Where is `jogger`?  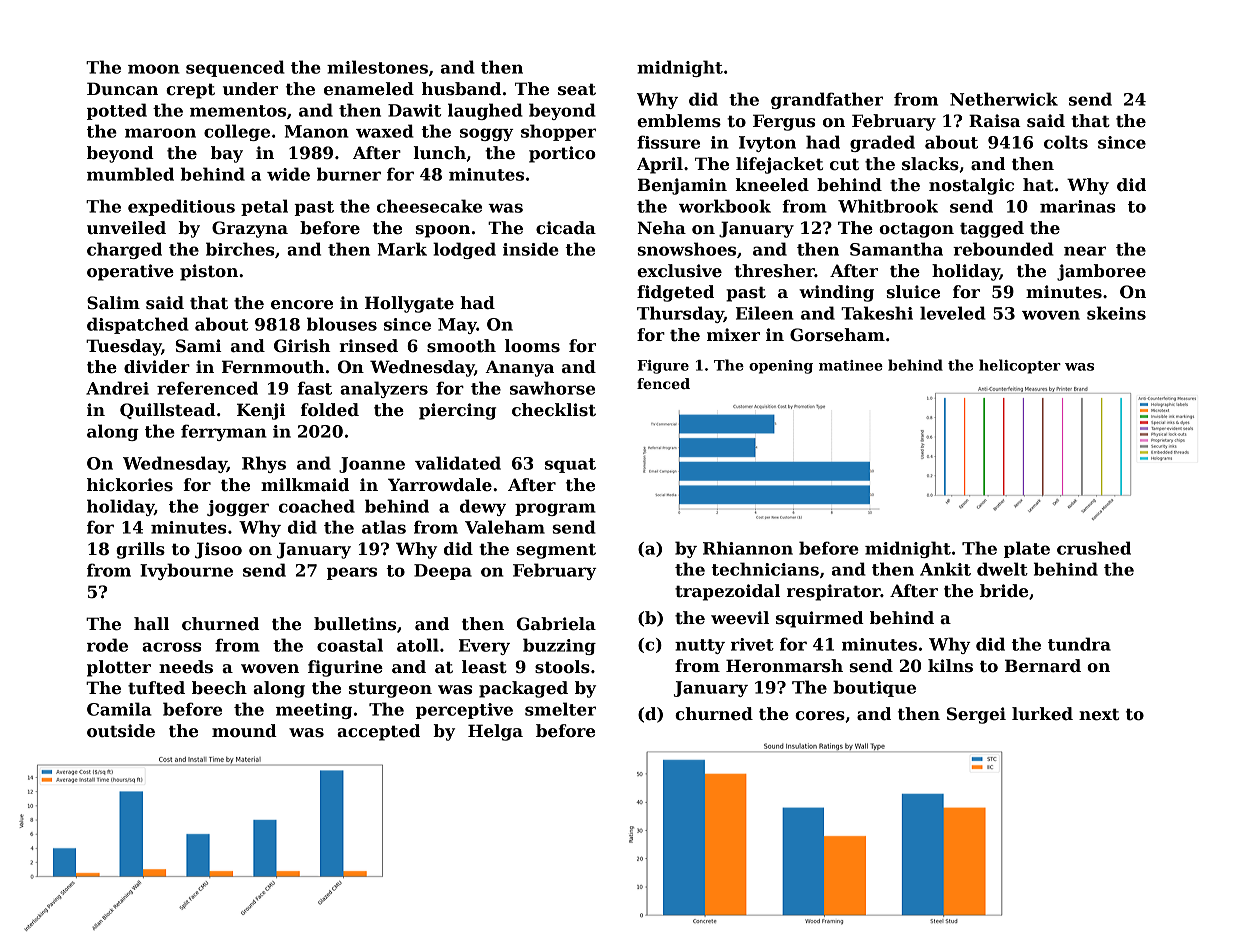 jogger is located at coordinates (238, 508).
